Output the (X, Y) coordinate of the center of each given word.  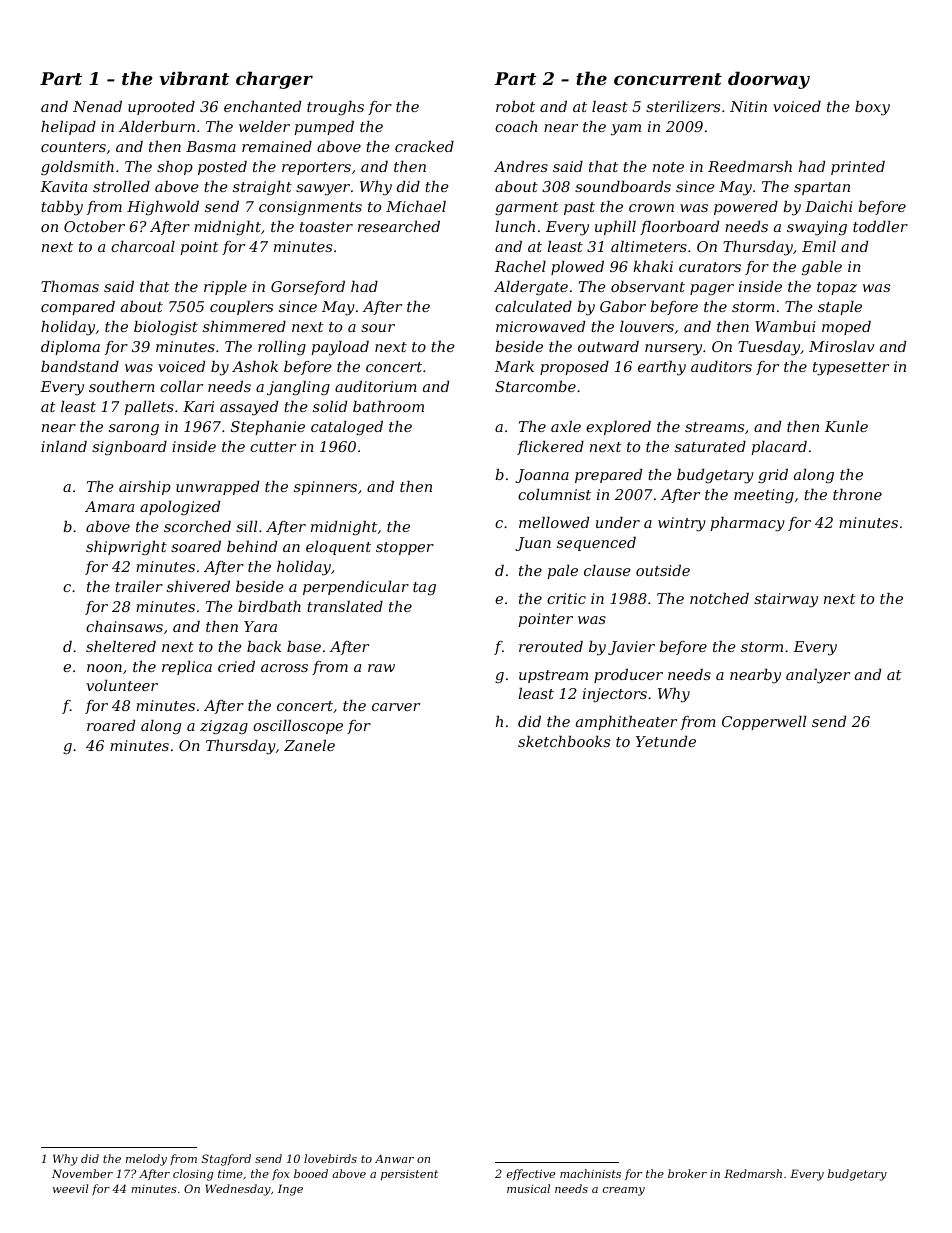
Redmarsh (753, 1173)
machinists (590, 1173)
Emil (819, 246)
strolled (121, 186)
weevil (70, 1188)
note (668, 167)
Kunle (846, 426)
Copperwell (764, 723)
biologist (166, 328)
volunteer (122, 685)
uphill (615, 228)
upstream (553, 676)
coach (516, 126)
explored (618, 428)
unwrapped (217, 488)
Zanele (309, 745)
